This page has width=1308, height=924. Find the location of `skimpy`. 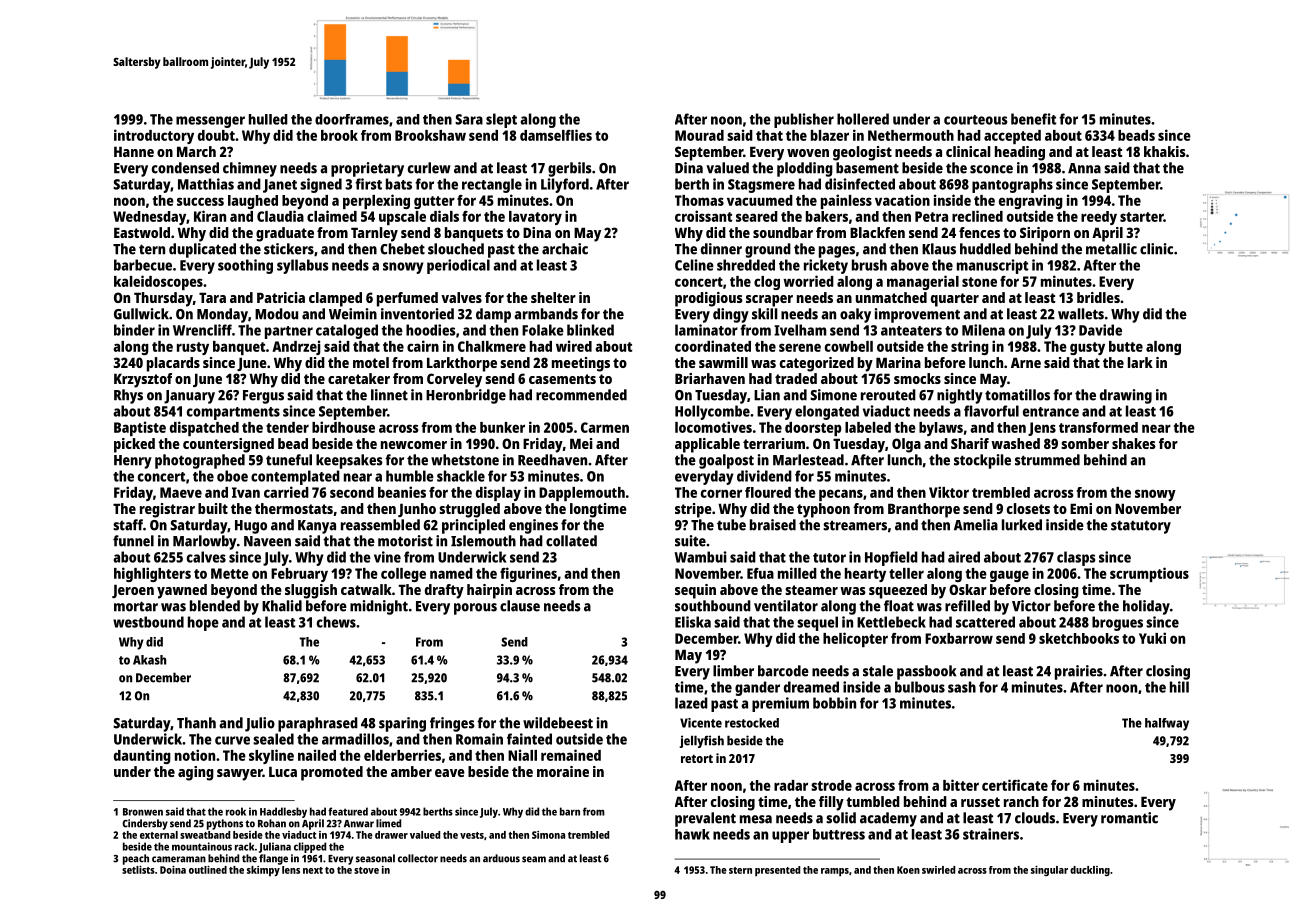

skimpy is located at coordinates (263, 871).
